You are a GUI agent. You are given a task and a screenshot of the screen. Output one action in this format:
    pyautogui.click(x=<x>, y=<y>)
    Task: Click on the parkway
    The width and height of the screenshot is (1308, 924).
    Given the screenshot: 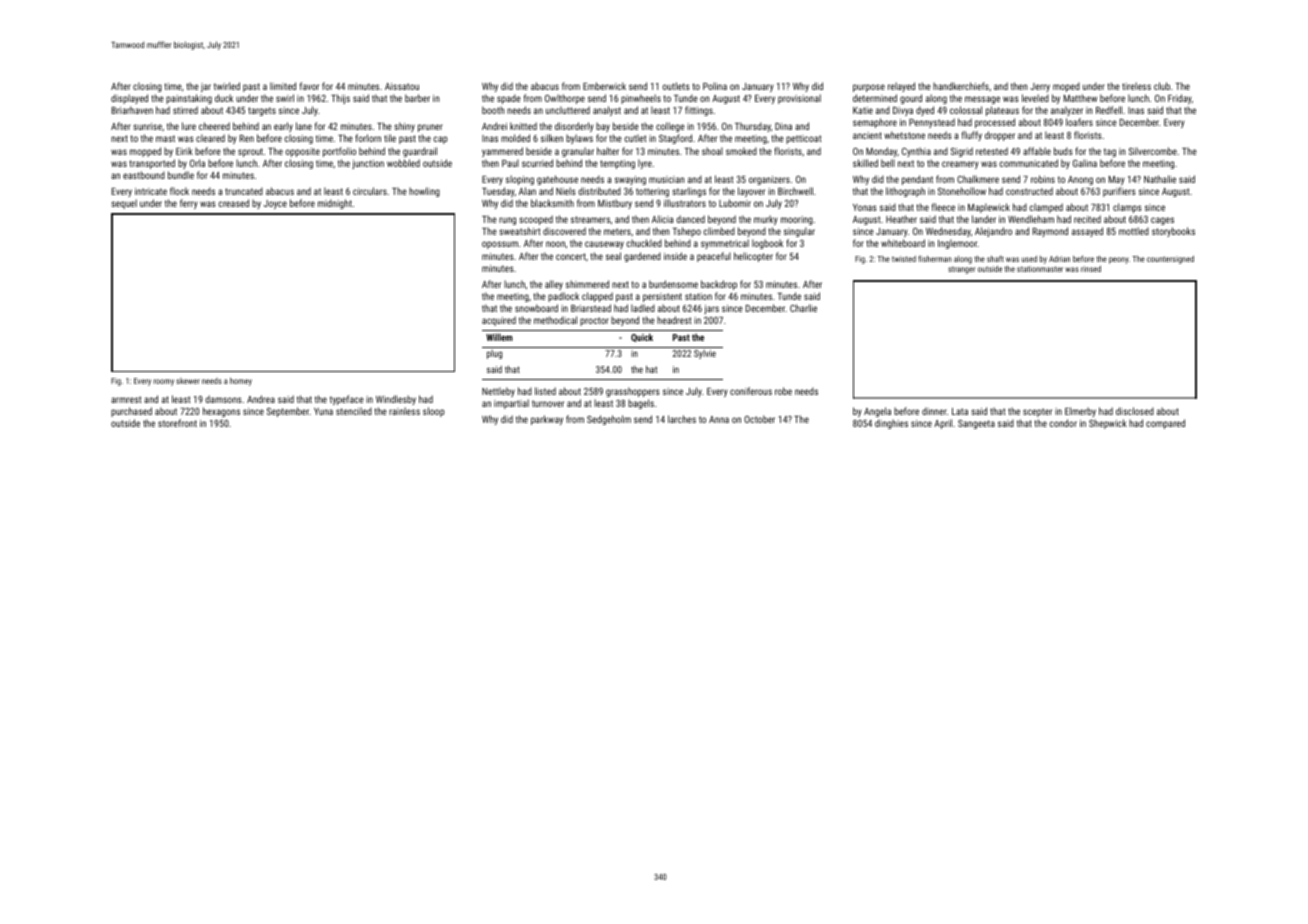 What is the action you would take?
    pyautogui.click(x=547, y=420)
